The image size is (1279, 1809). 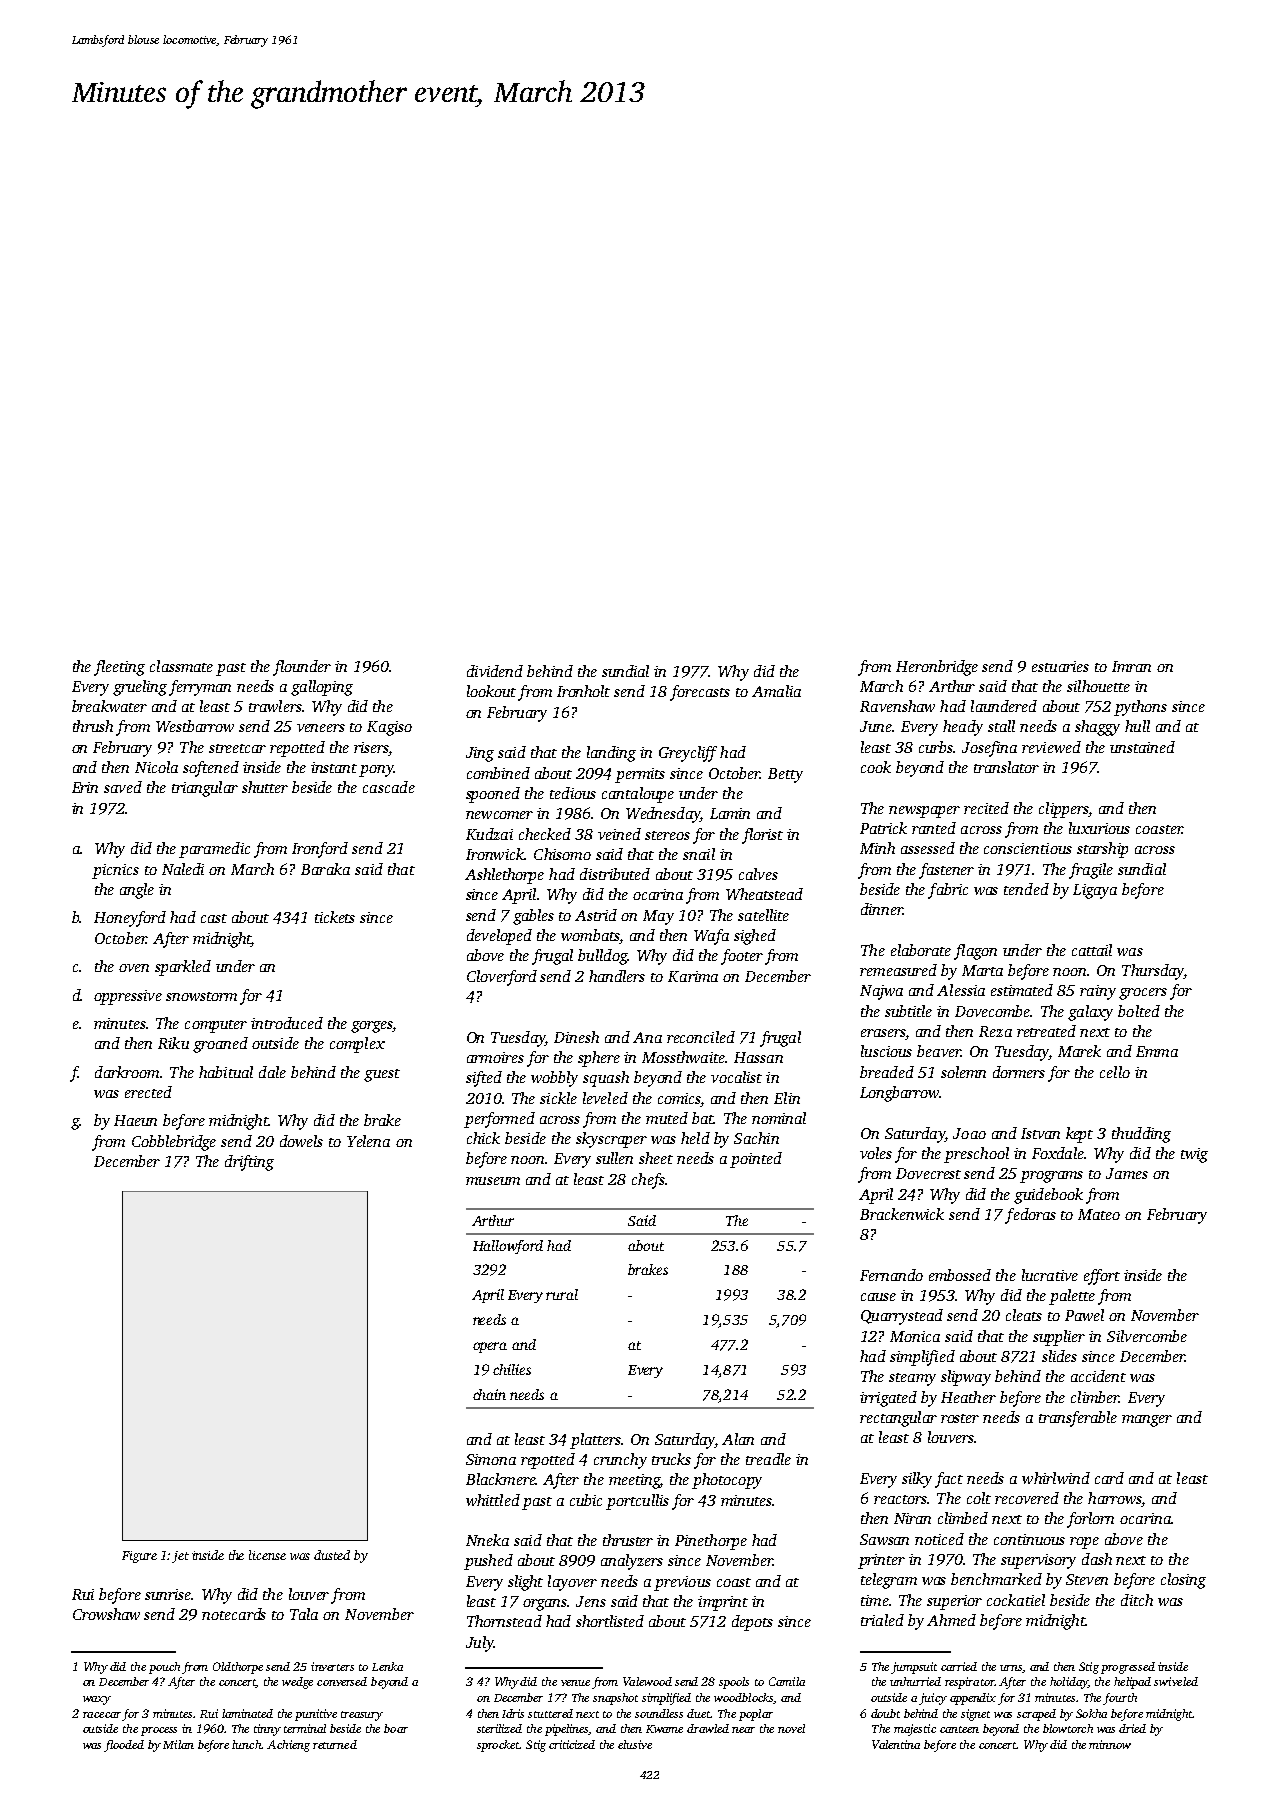 What do you see at coordinates (490, 1347) in the image?
I see `opera` at bounding box center [490, 1347].
